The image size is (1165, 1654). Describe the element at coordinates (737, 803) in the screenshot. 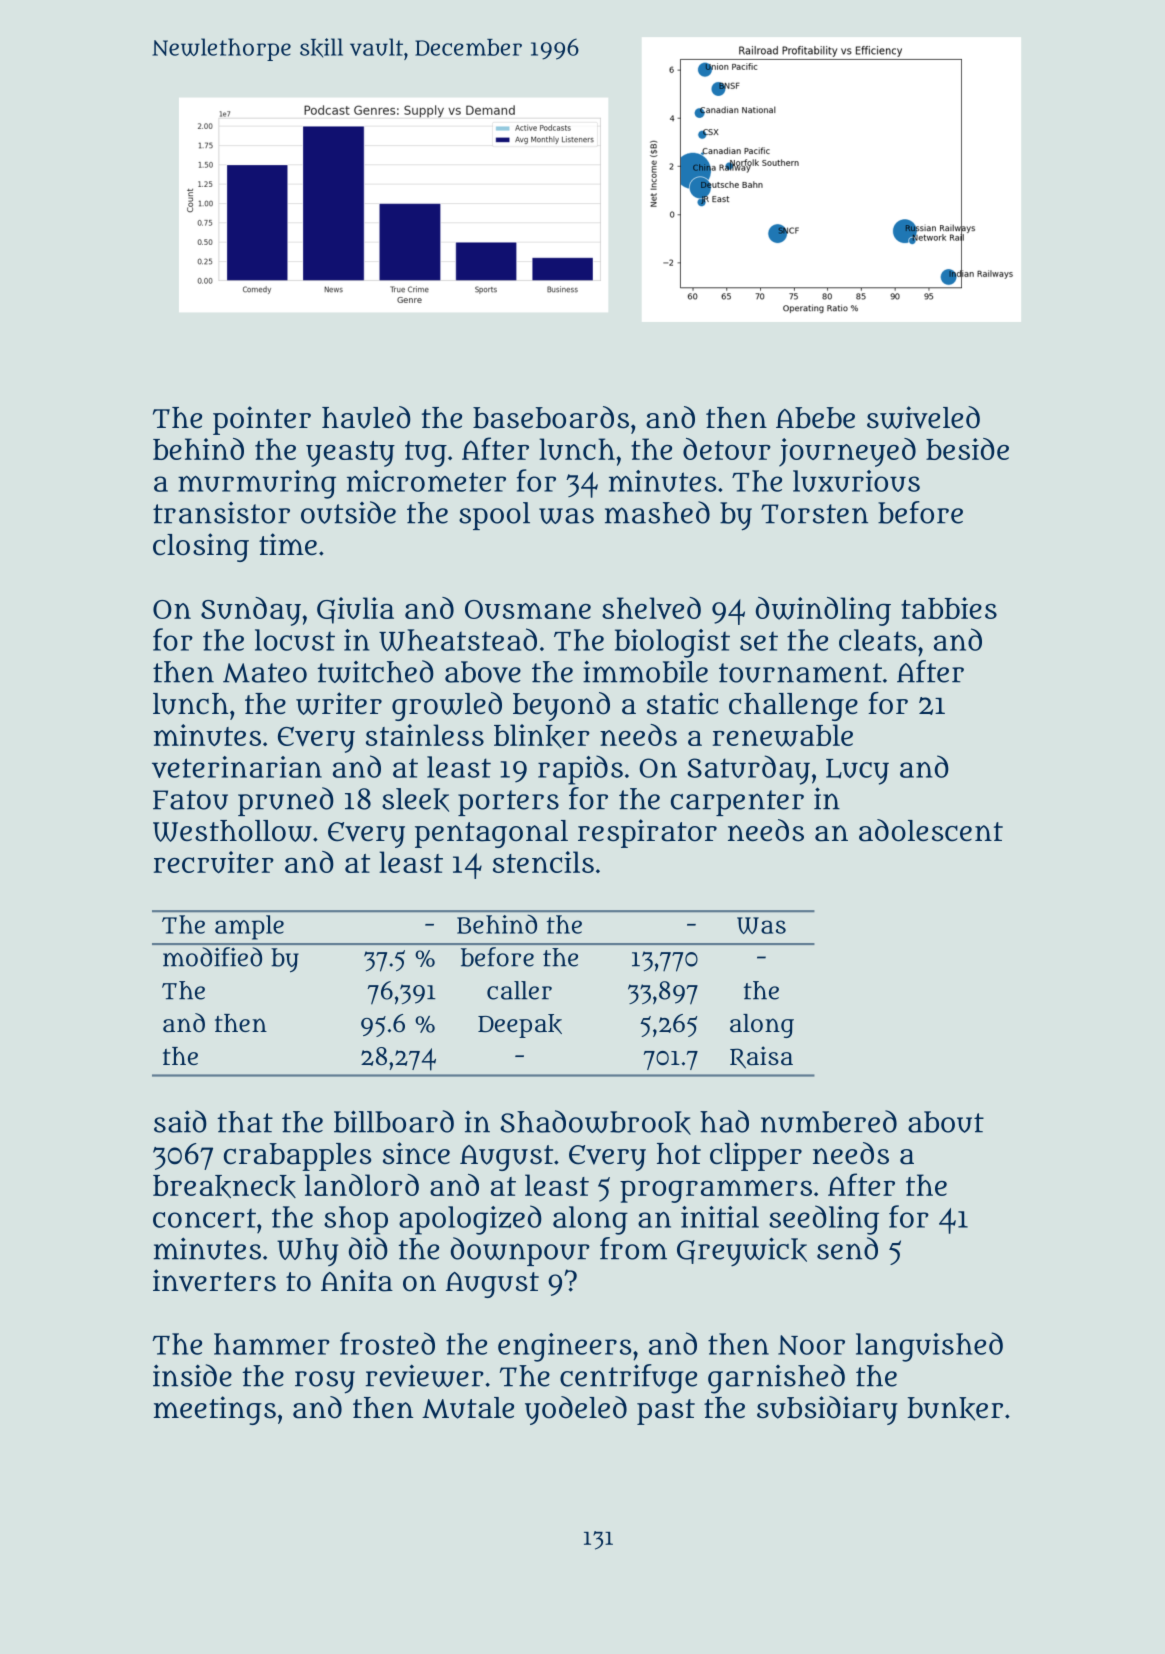

I see `carpenter` at that location.
